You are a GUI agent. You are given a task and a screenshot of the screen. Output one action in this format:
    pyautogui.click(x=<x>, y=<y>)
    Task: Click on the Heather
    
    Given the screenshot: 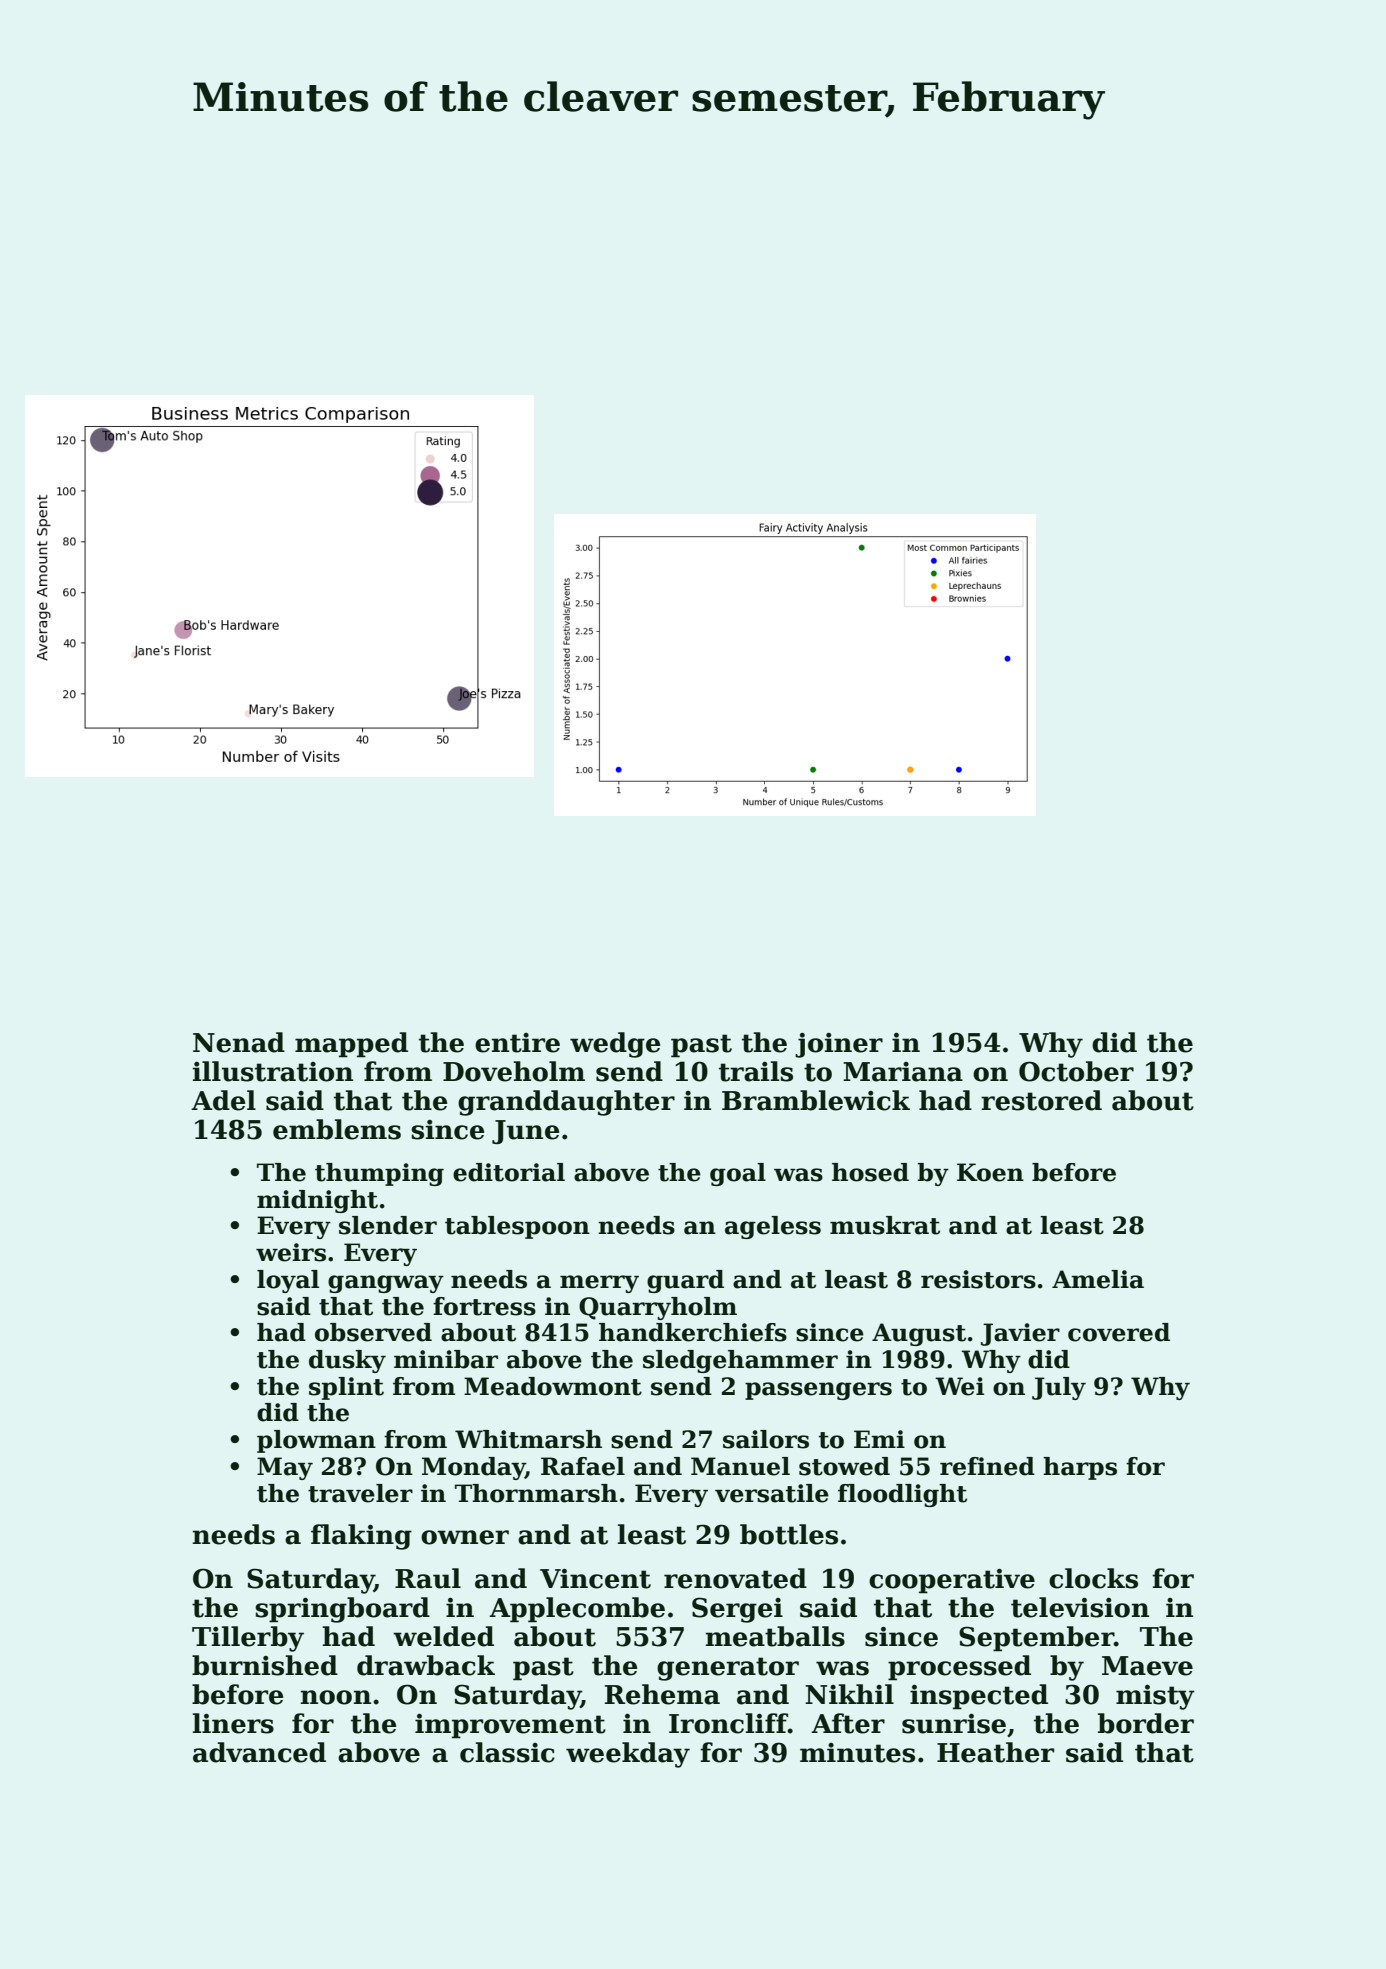 What is the action you would take?
    pyautogui.click(x=995, y=1752)
